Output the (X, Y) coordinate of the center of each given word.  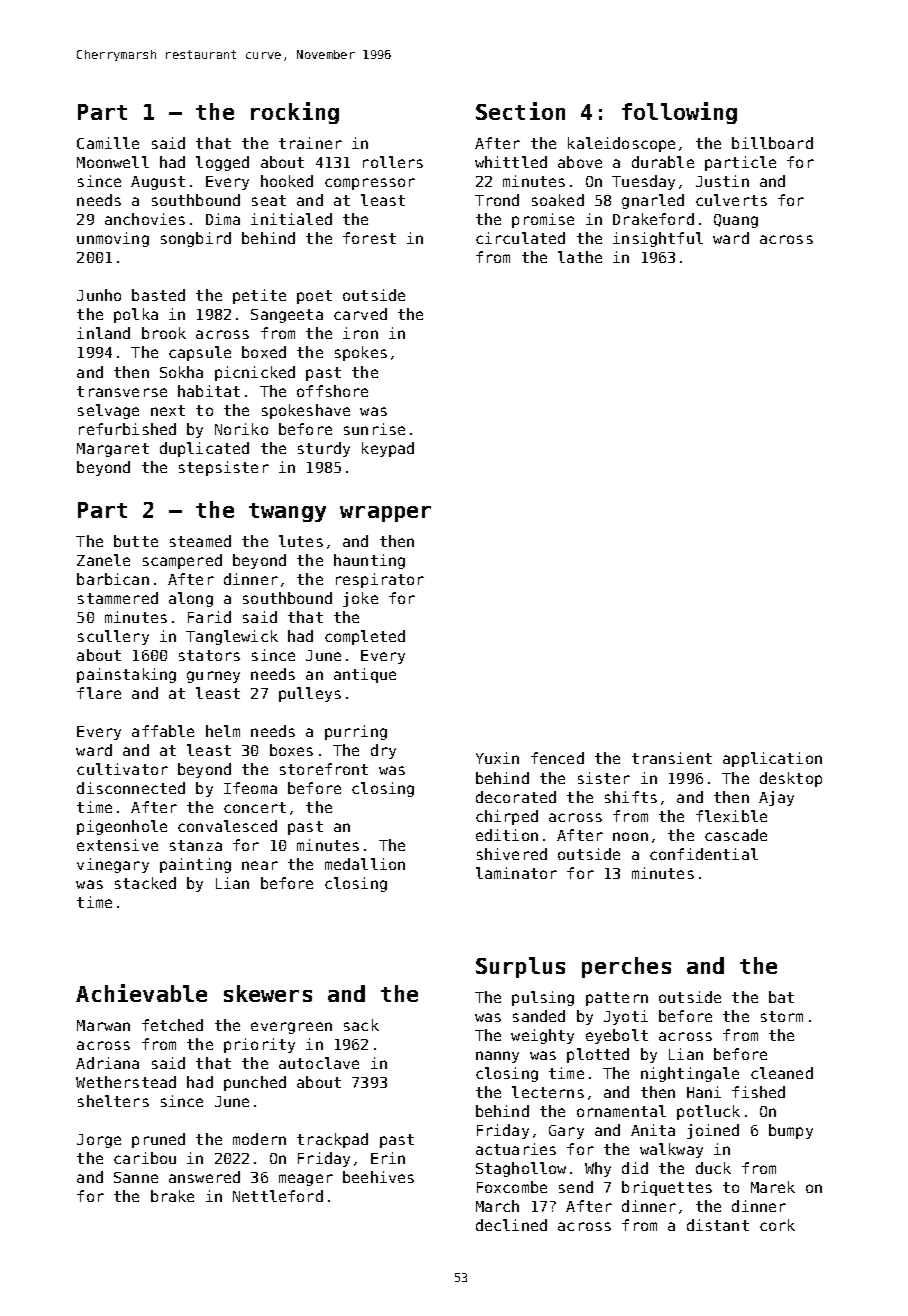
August (158, 183)
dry (383, 751)
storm (782, 1016)
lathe (580, 257)
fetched (172, 1025)
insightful (658, 239)
